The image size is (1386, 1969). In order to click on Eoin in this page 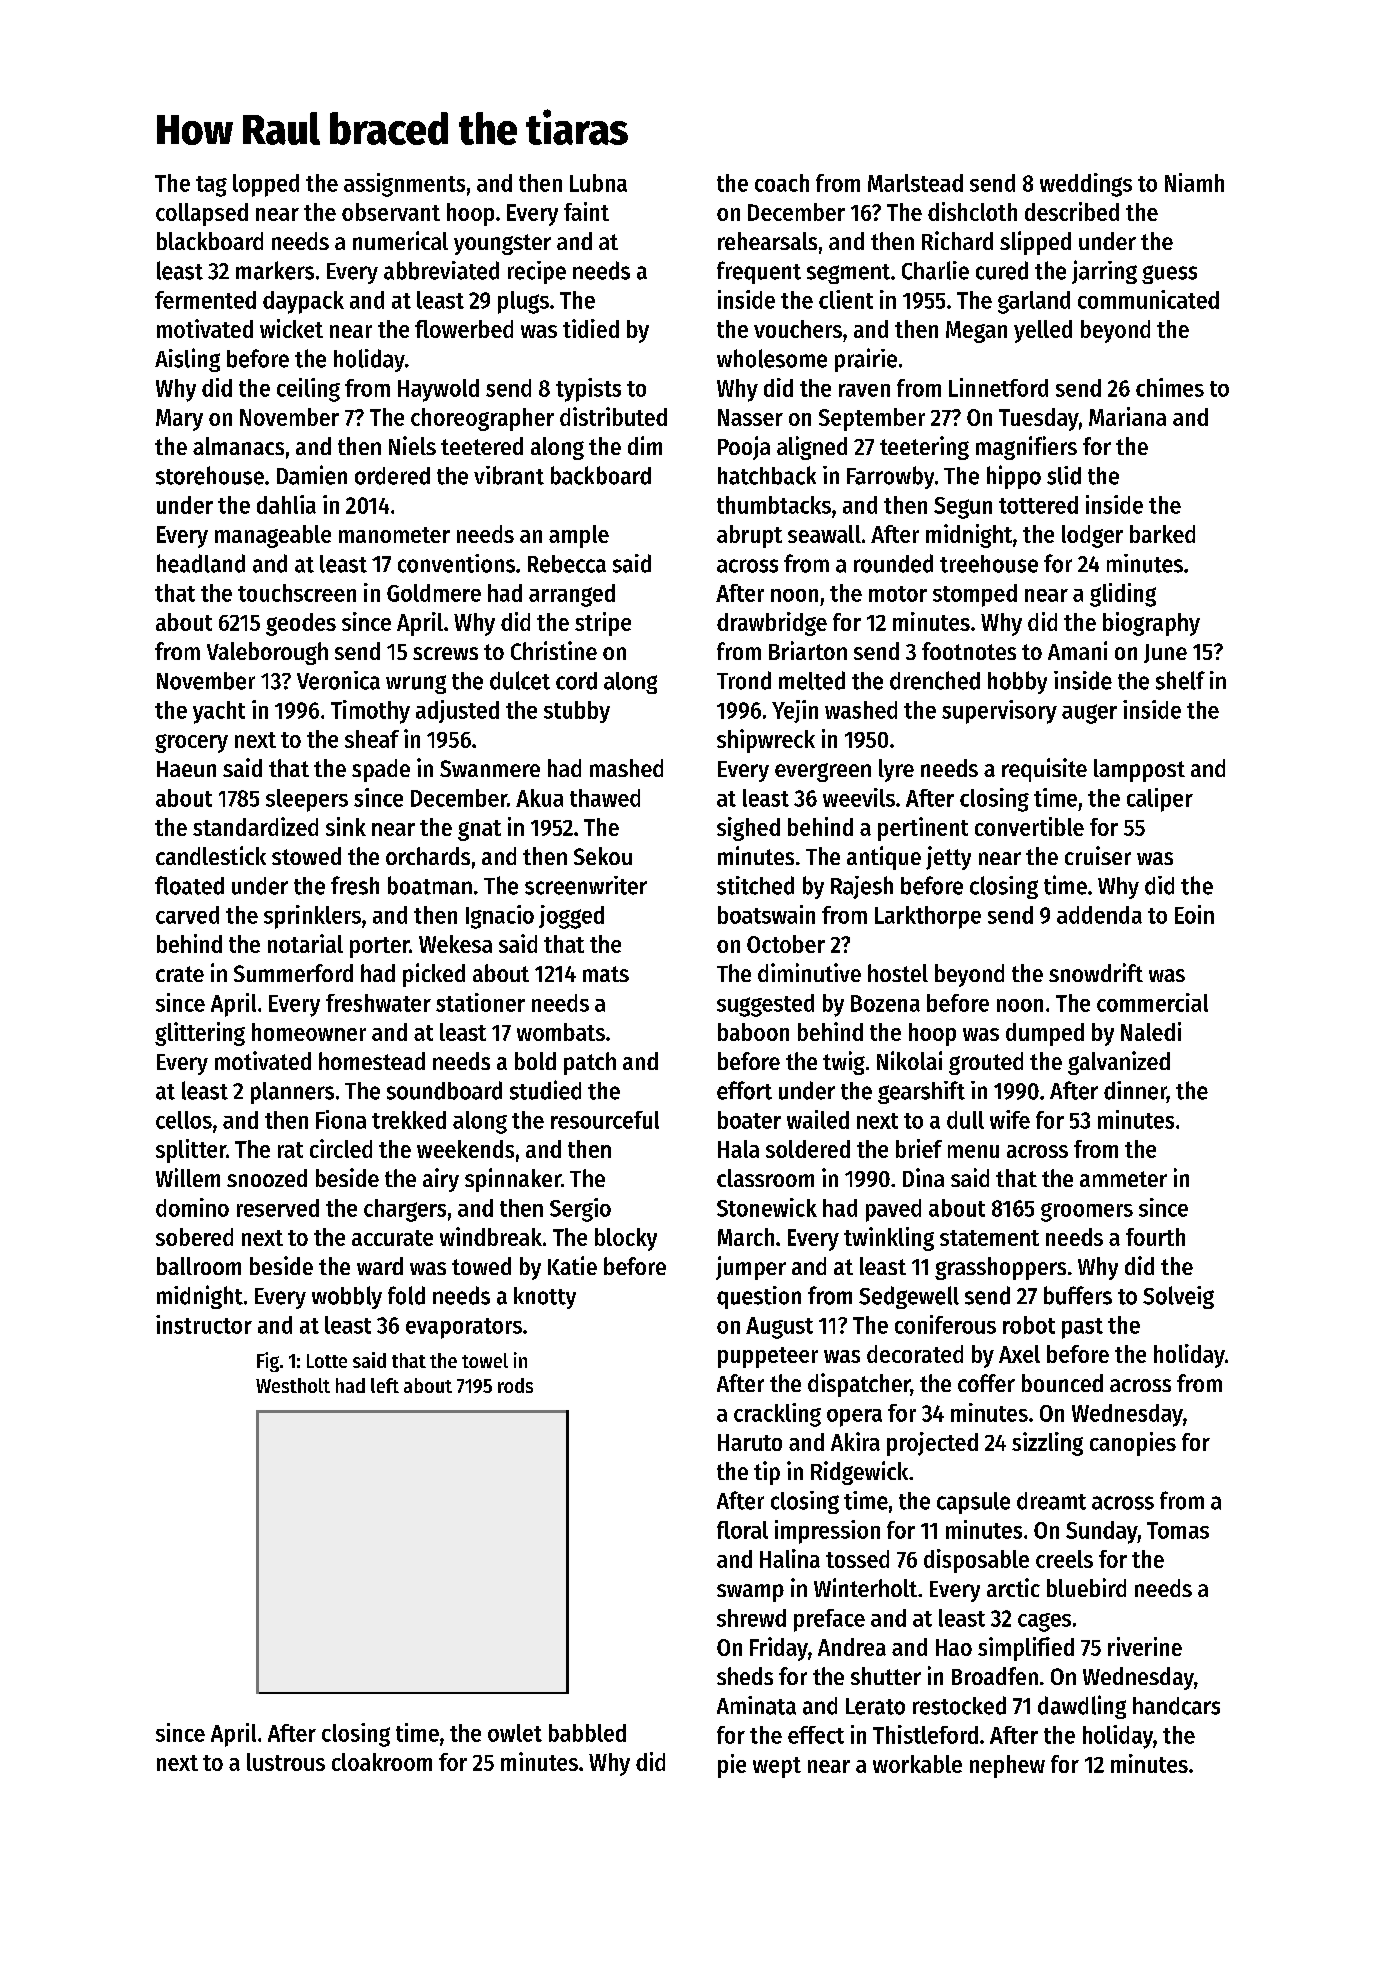, I will do `click(1194, 914)`.
